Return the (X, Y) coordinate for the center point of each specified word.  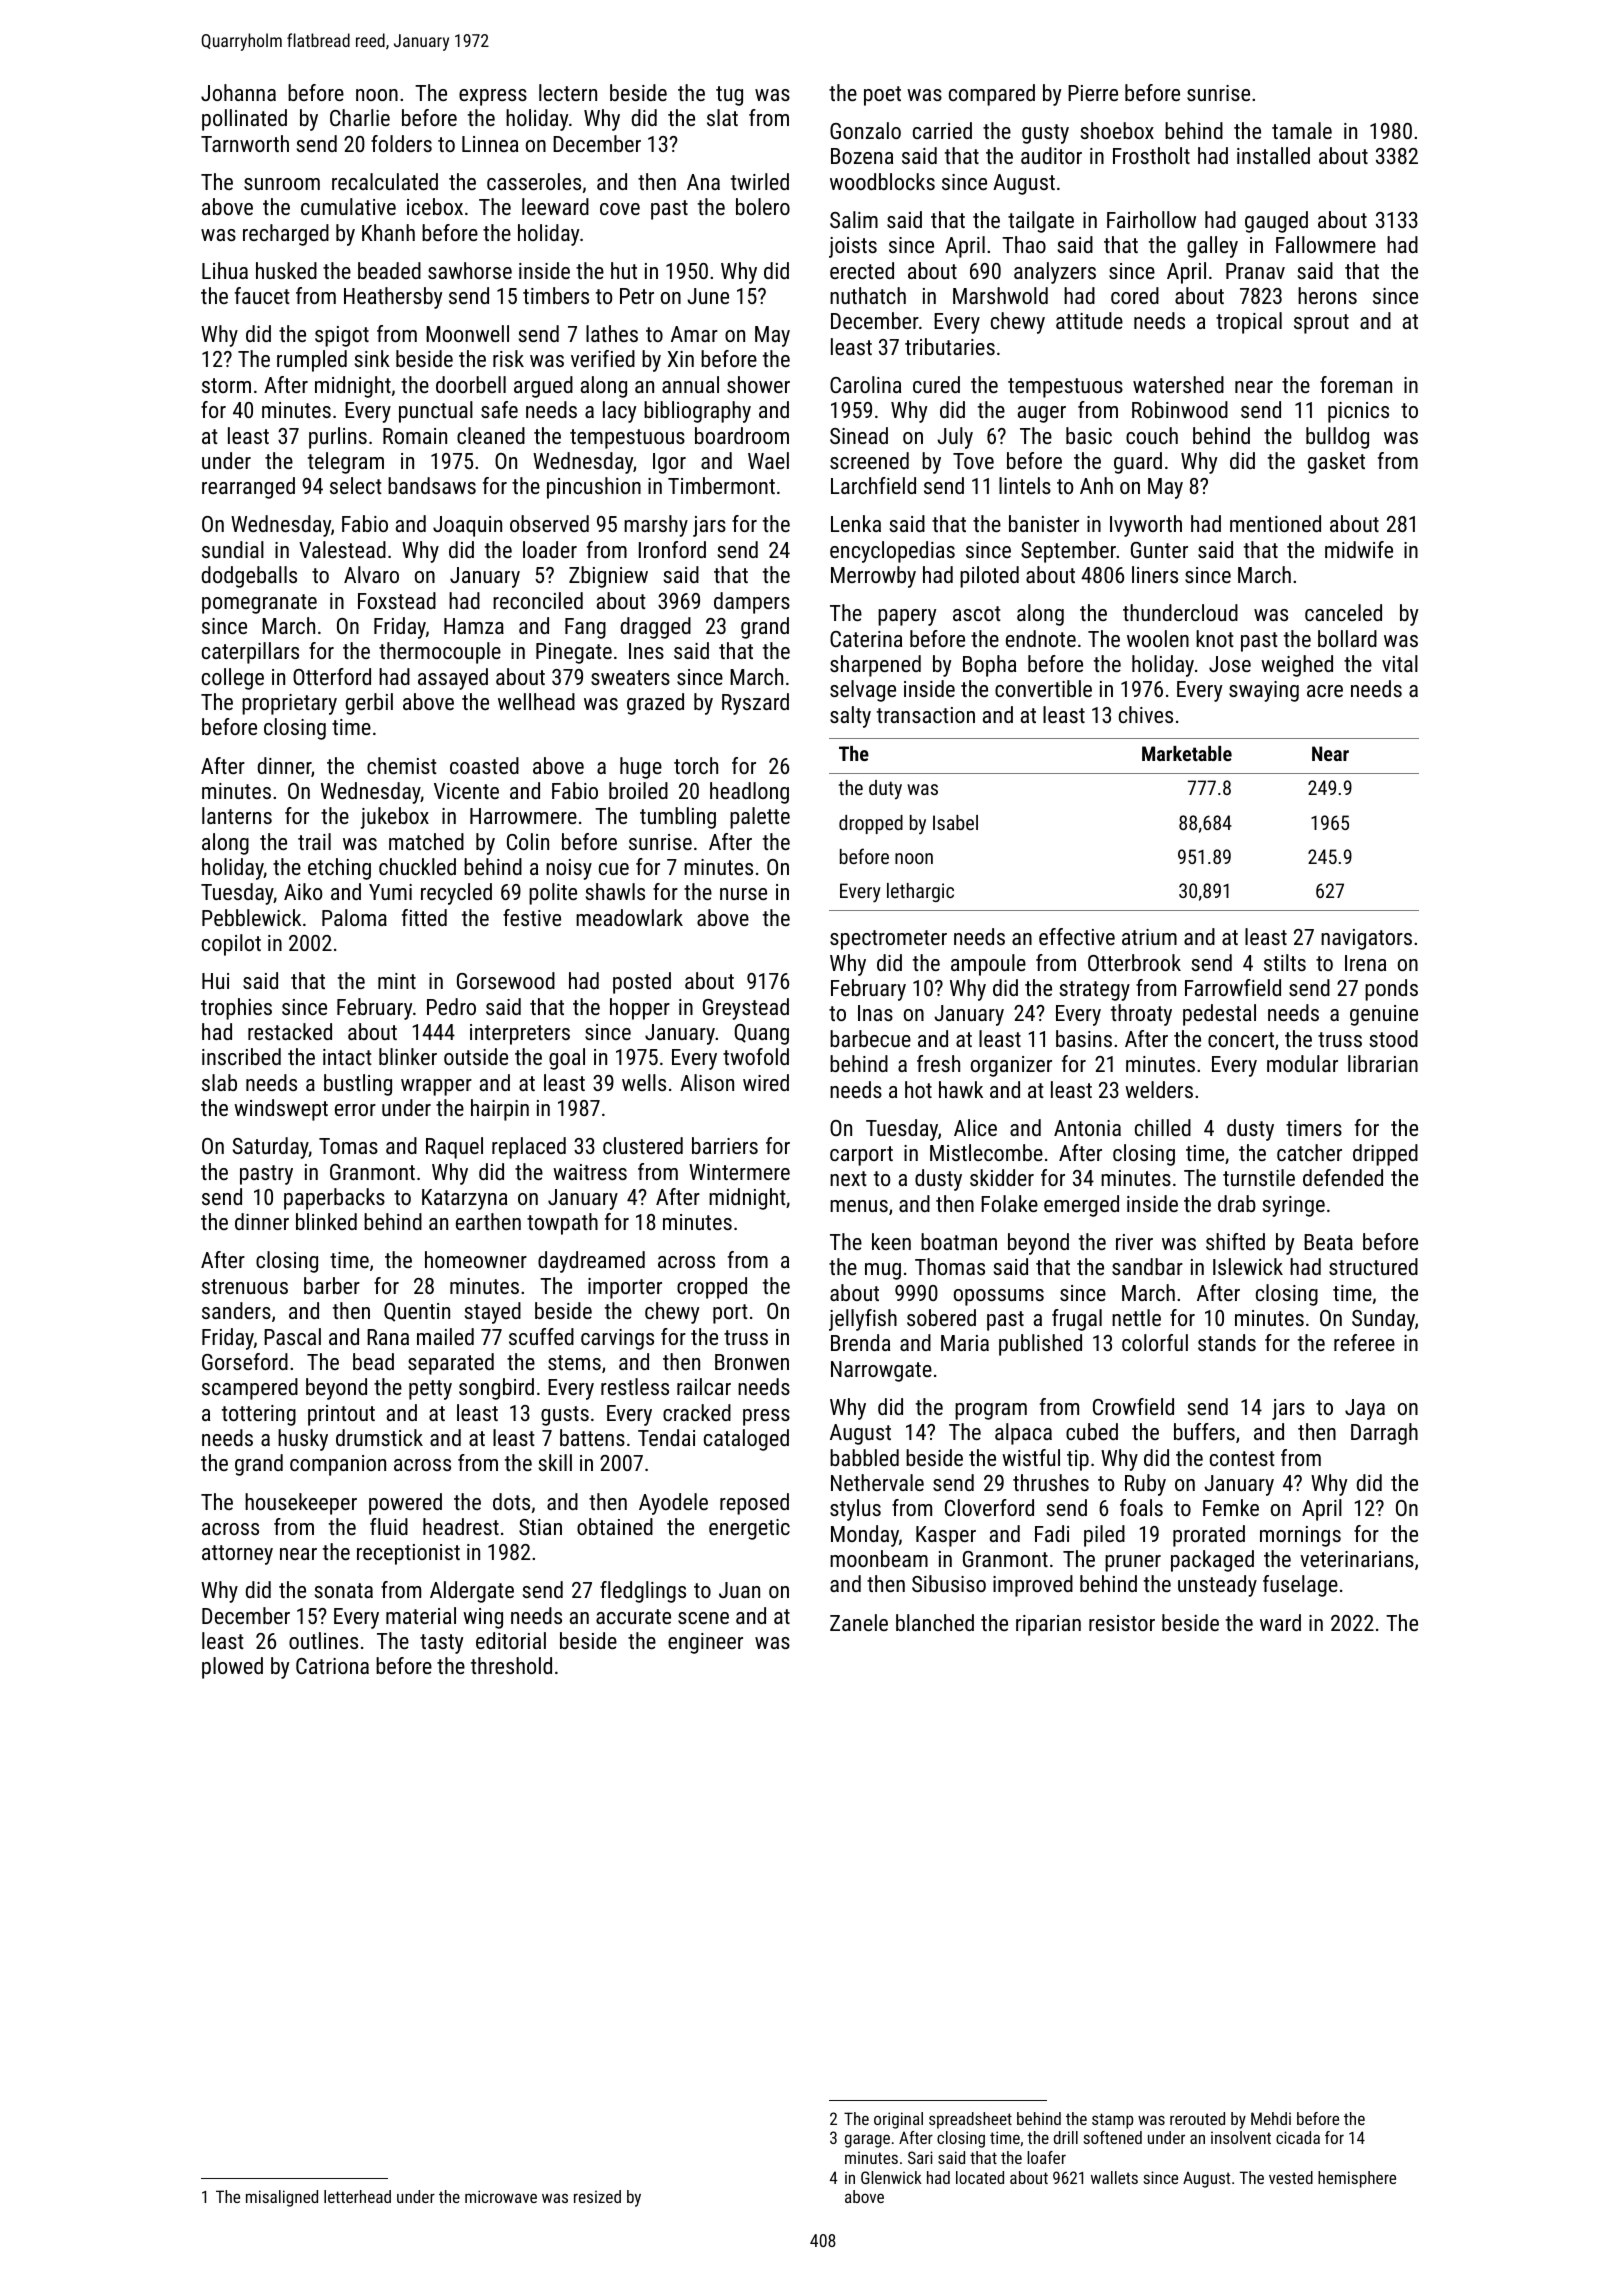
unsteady (1217, 1586)
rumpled (312, 361)
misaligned (282, 2198)
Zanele (859, 1622)
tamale (1302, 130)
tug (729, 96)
